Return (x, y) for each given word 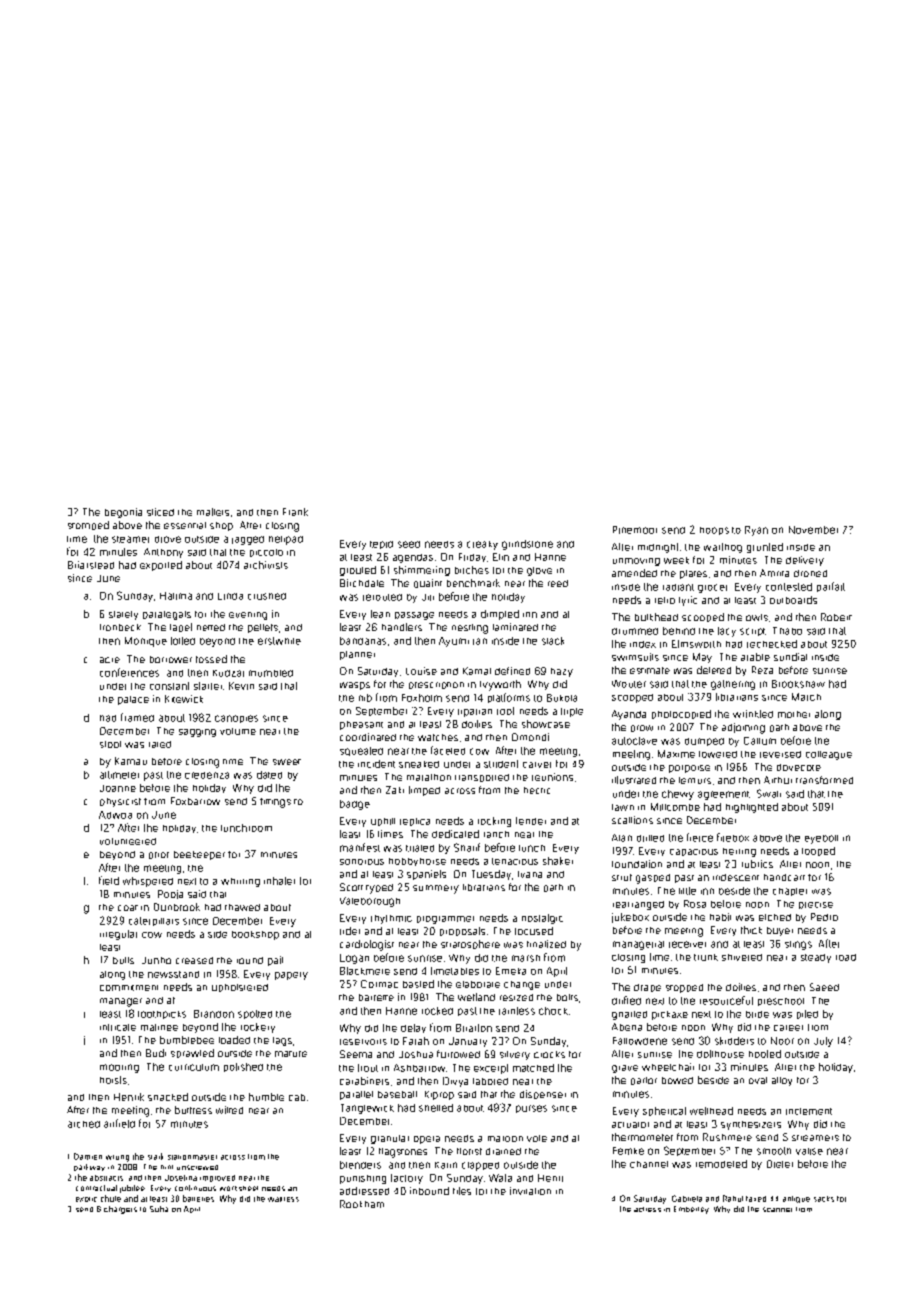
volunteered (128, 841)
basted (418, 984)
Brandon (214, 1014)
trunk (706, 957)
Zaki (395, 790)
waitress (283, 1199)
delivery (805, 561)
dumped (704, 742)
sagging (197, 733)
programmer (445, 920)
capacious (694, 852)
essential (185, 525)
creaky (482, 545)
